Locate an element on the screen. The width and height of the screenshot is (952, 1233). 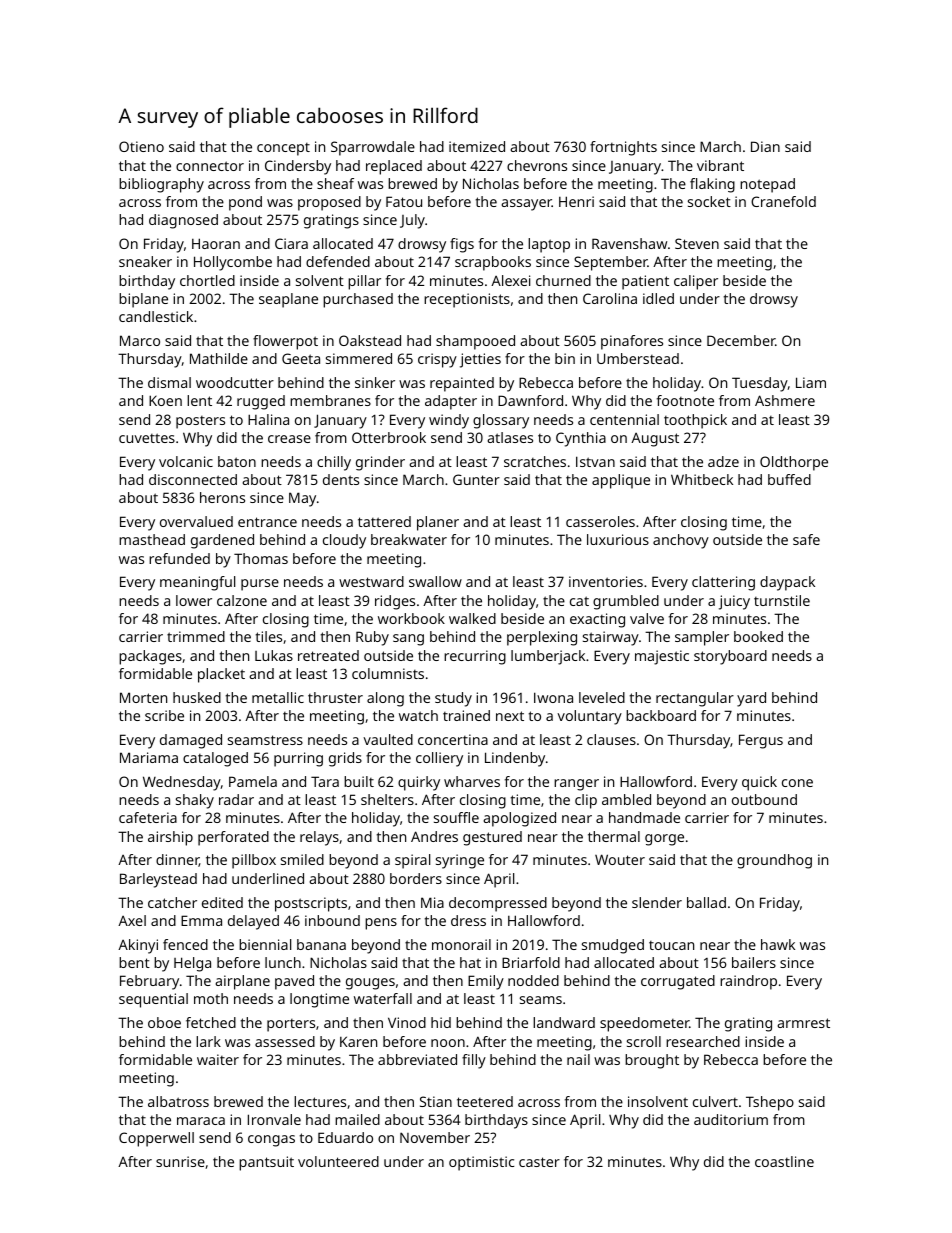
westward is located at coordinates (371, 581).
